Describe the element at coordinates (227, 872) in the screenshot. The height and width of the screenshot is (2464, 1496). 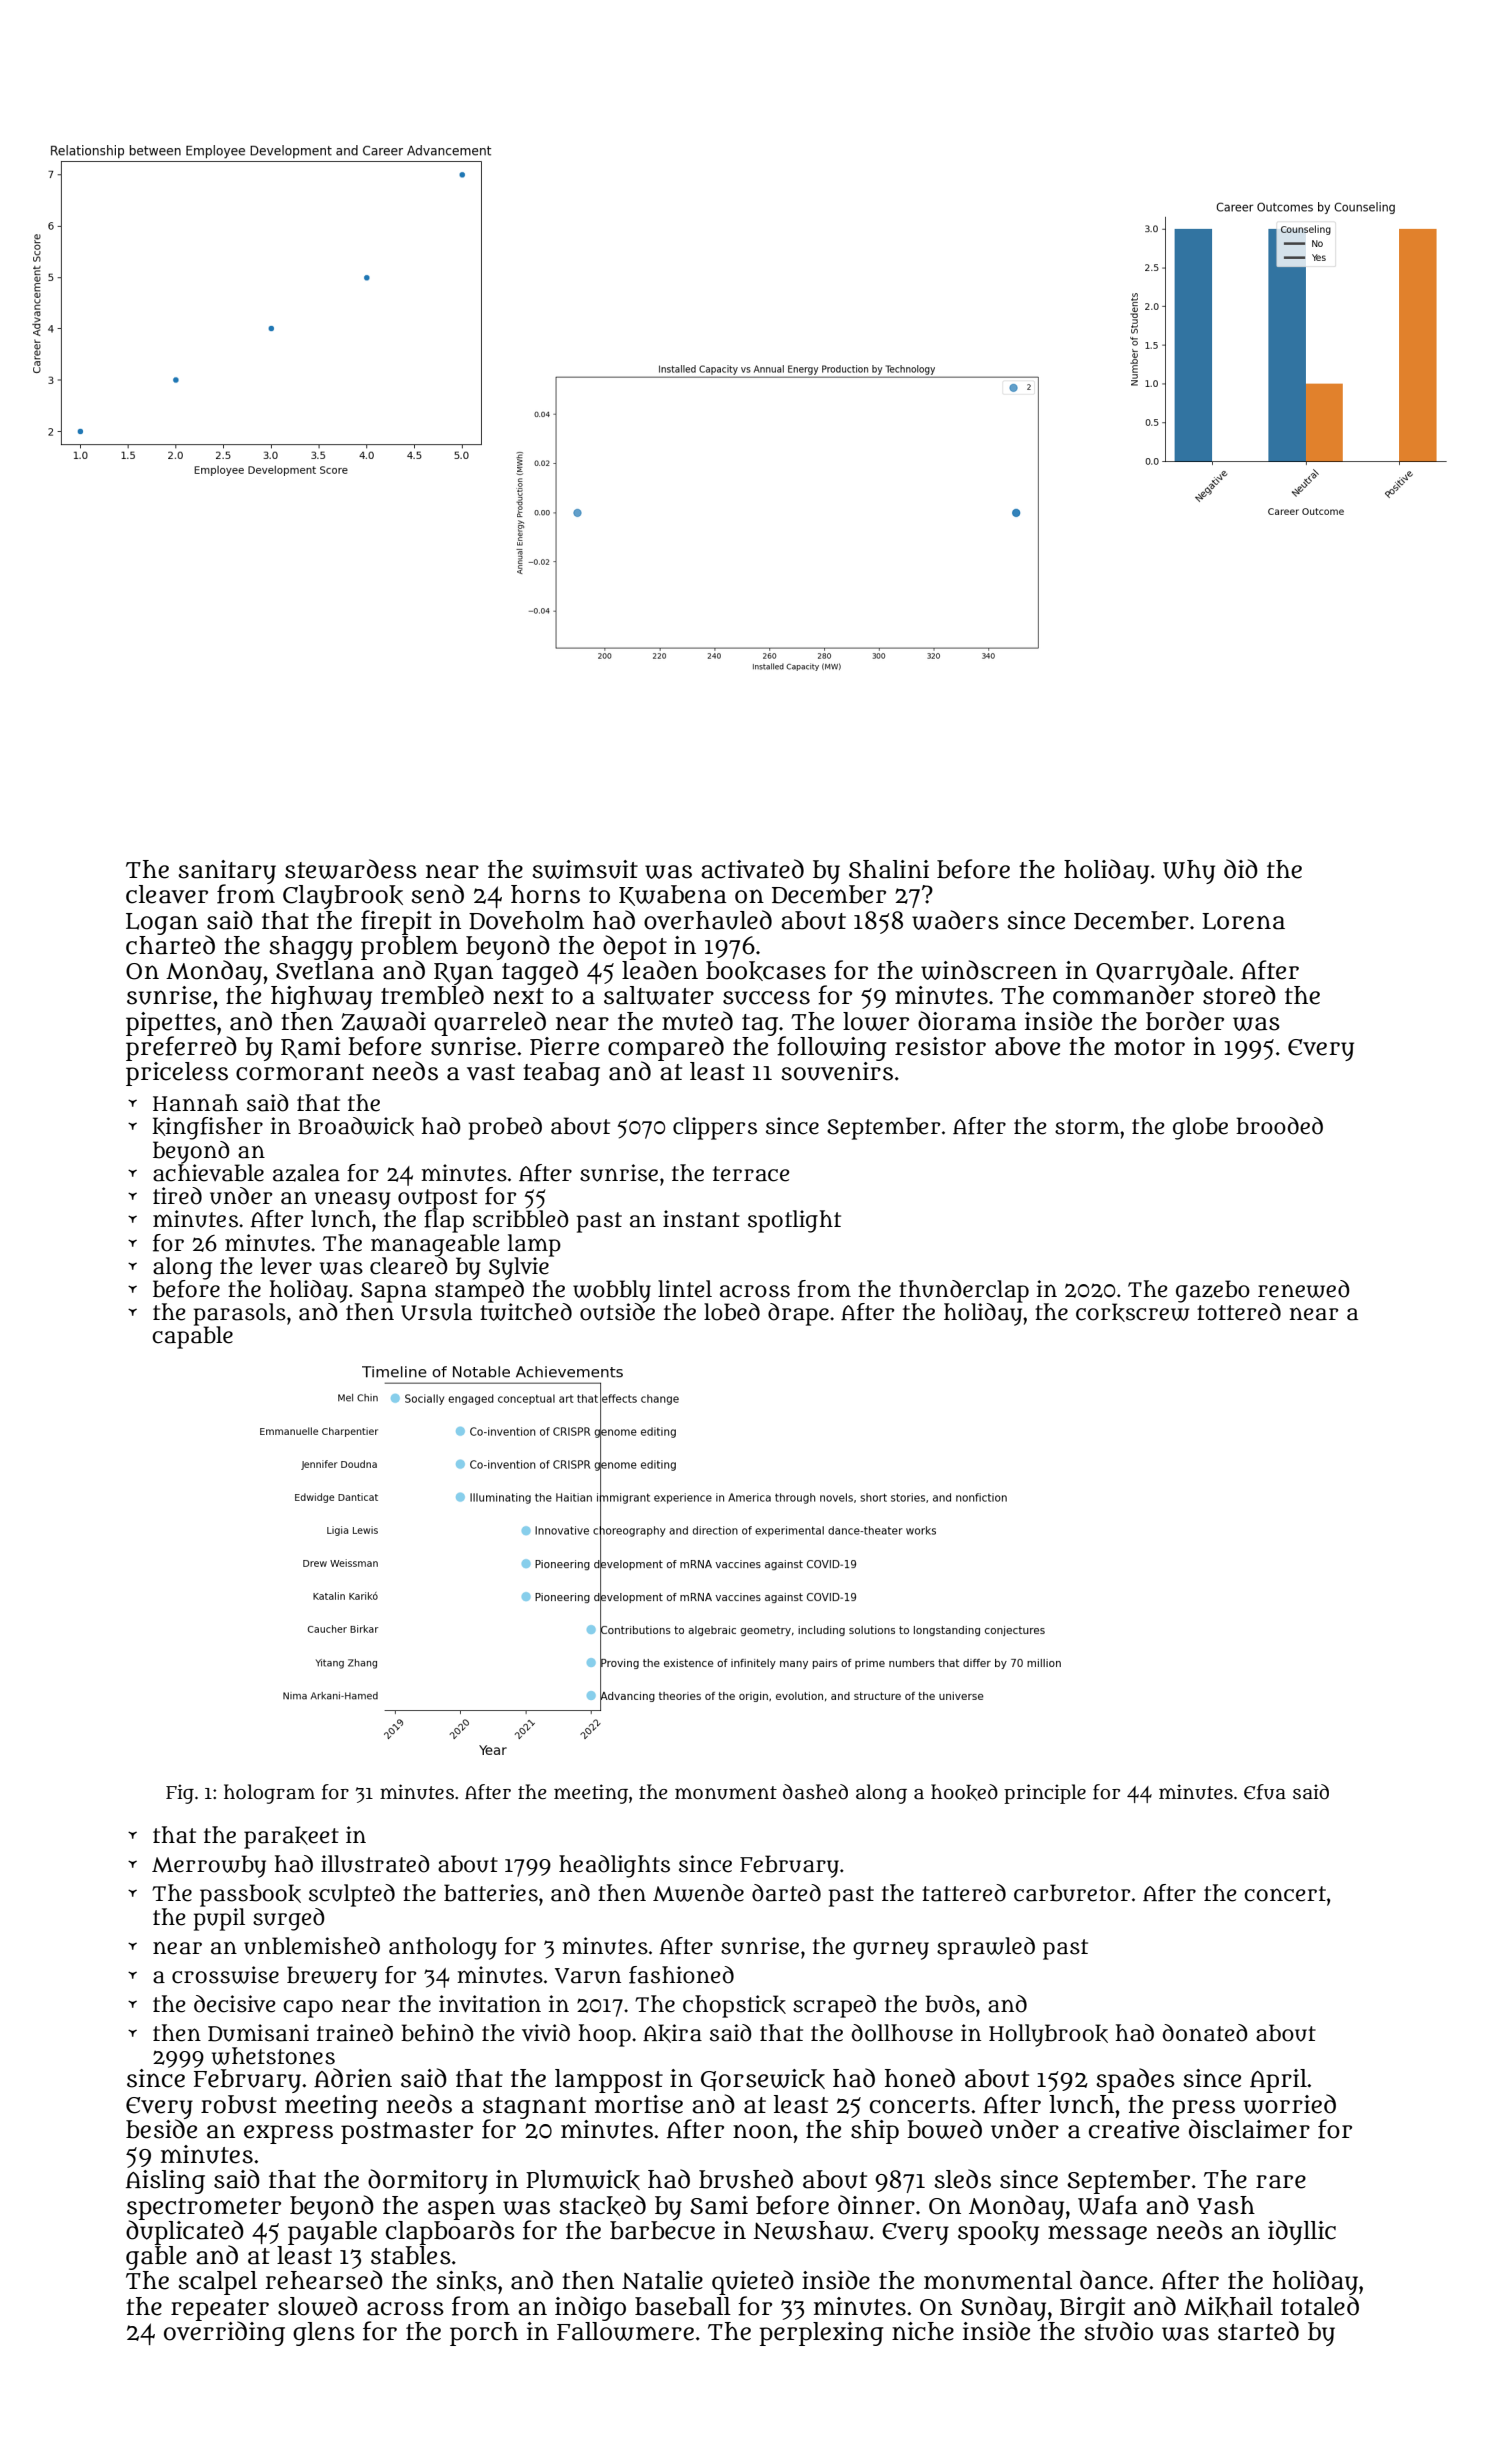
I see `sanitary` at that location.
